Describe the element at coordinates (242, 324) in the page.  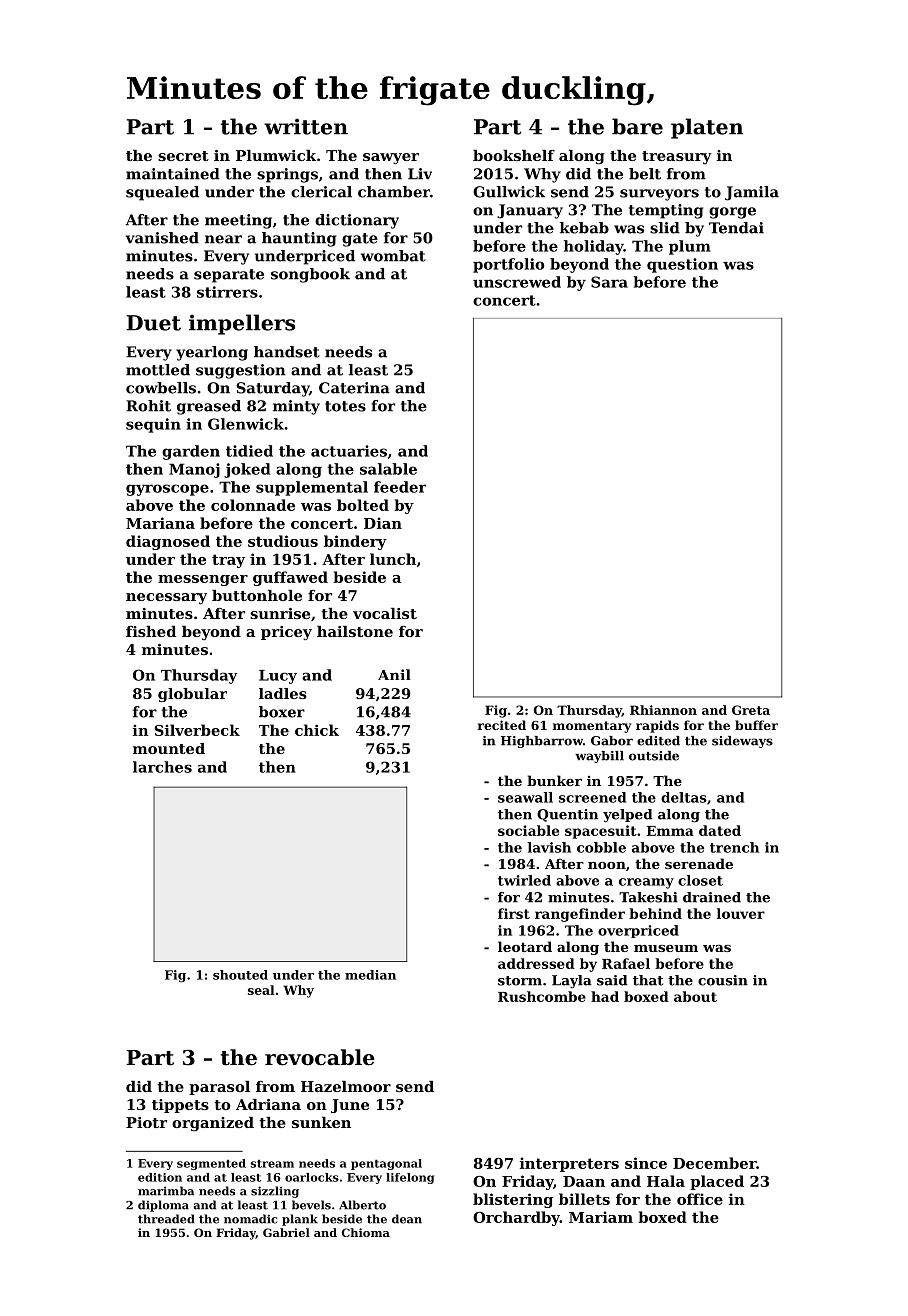
I see `impellers` at that location.
